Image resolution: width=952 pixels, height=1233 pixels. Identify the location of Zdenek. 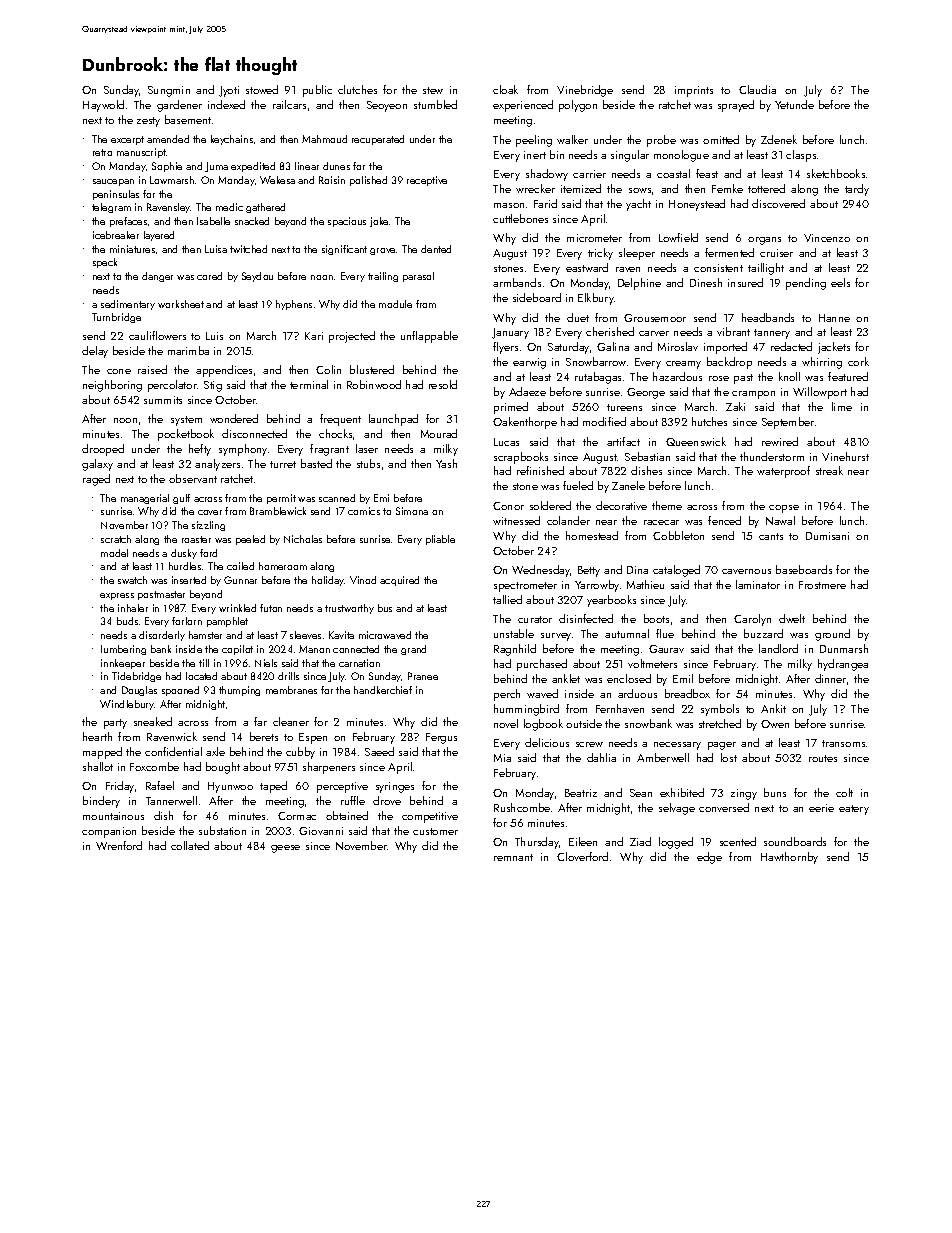
(779, 139).
